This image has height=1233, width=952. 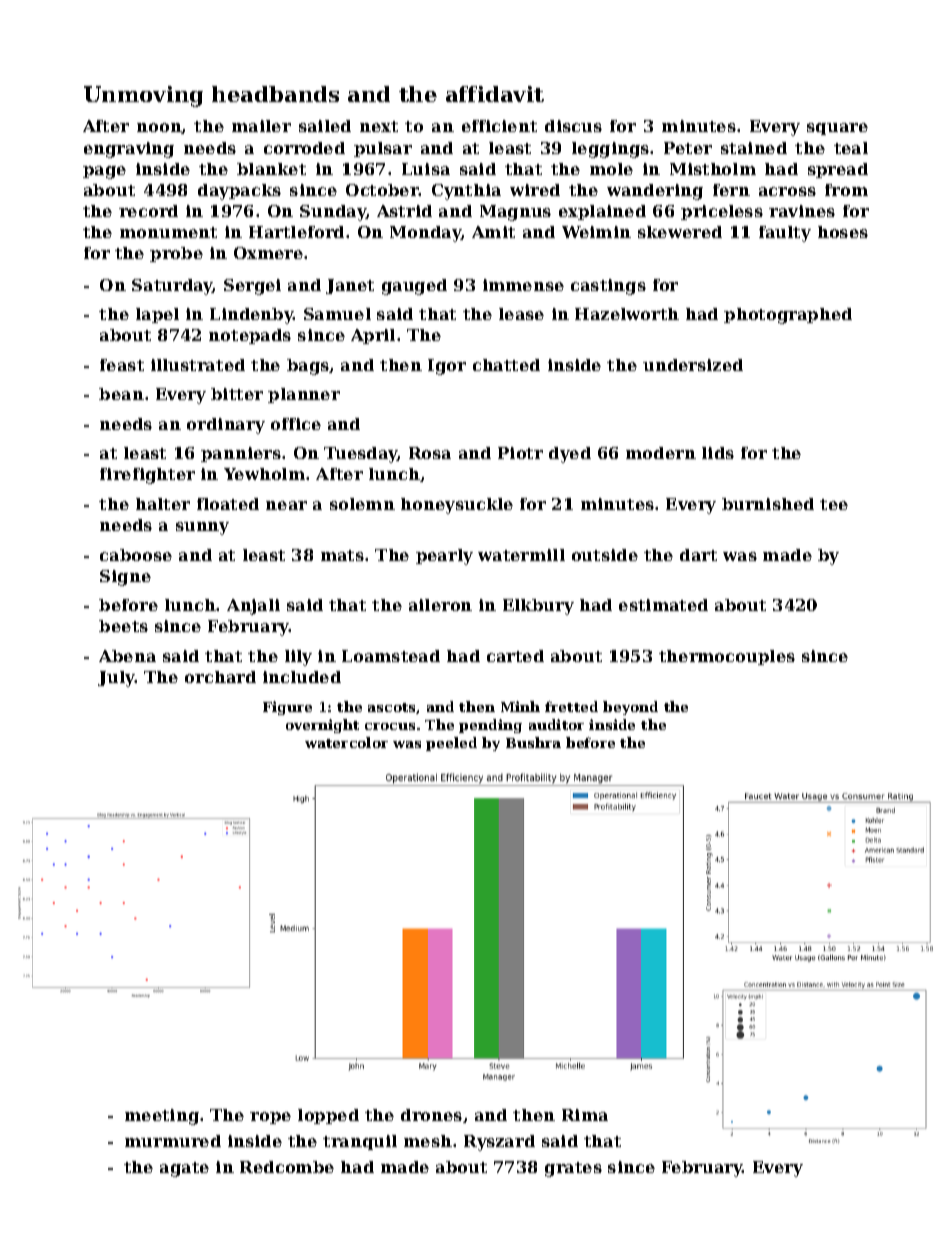 I want to click on lopped, so click(x=328, y=1116).
